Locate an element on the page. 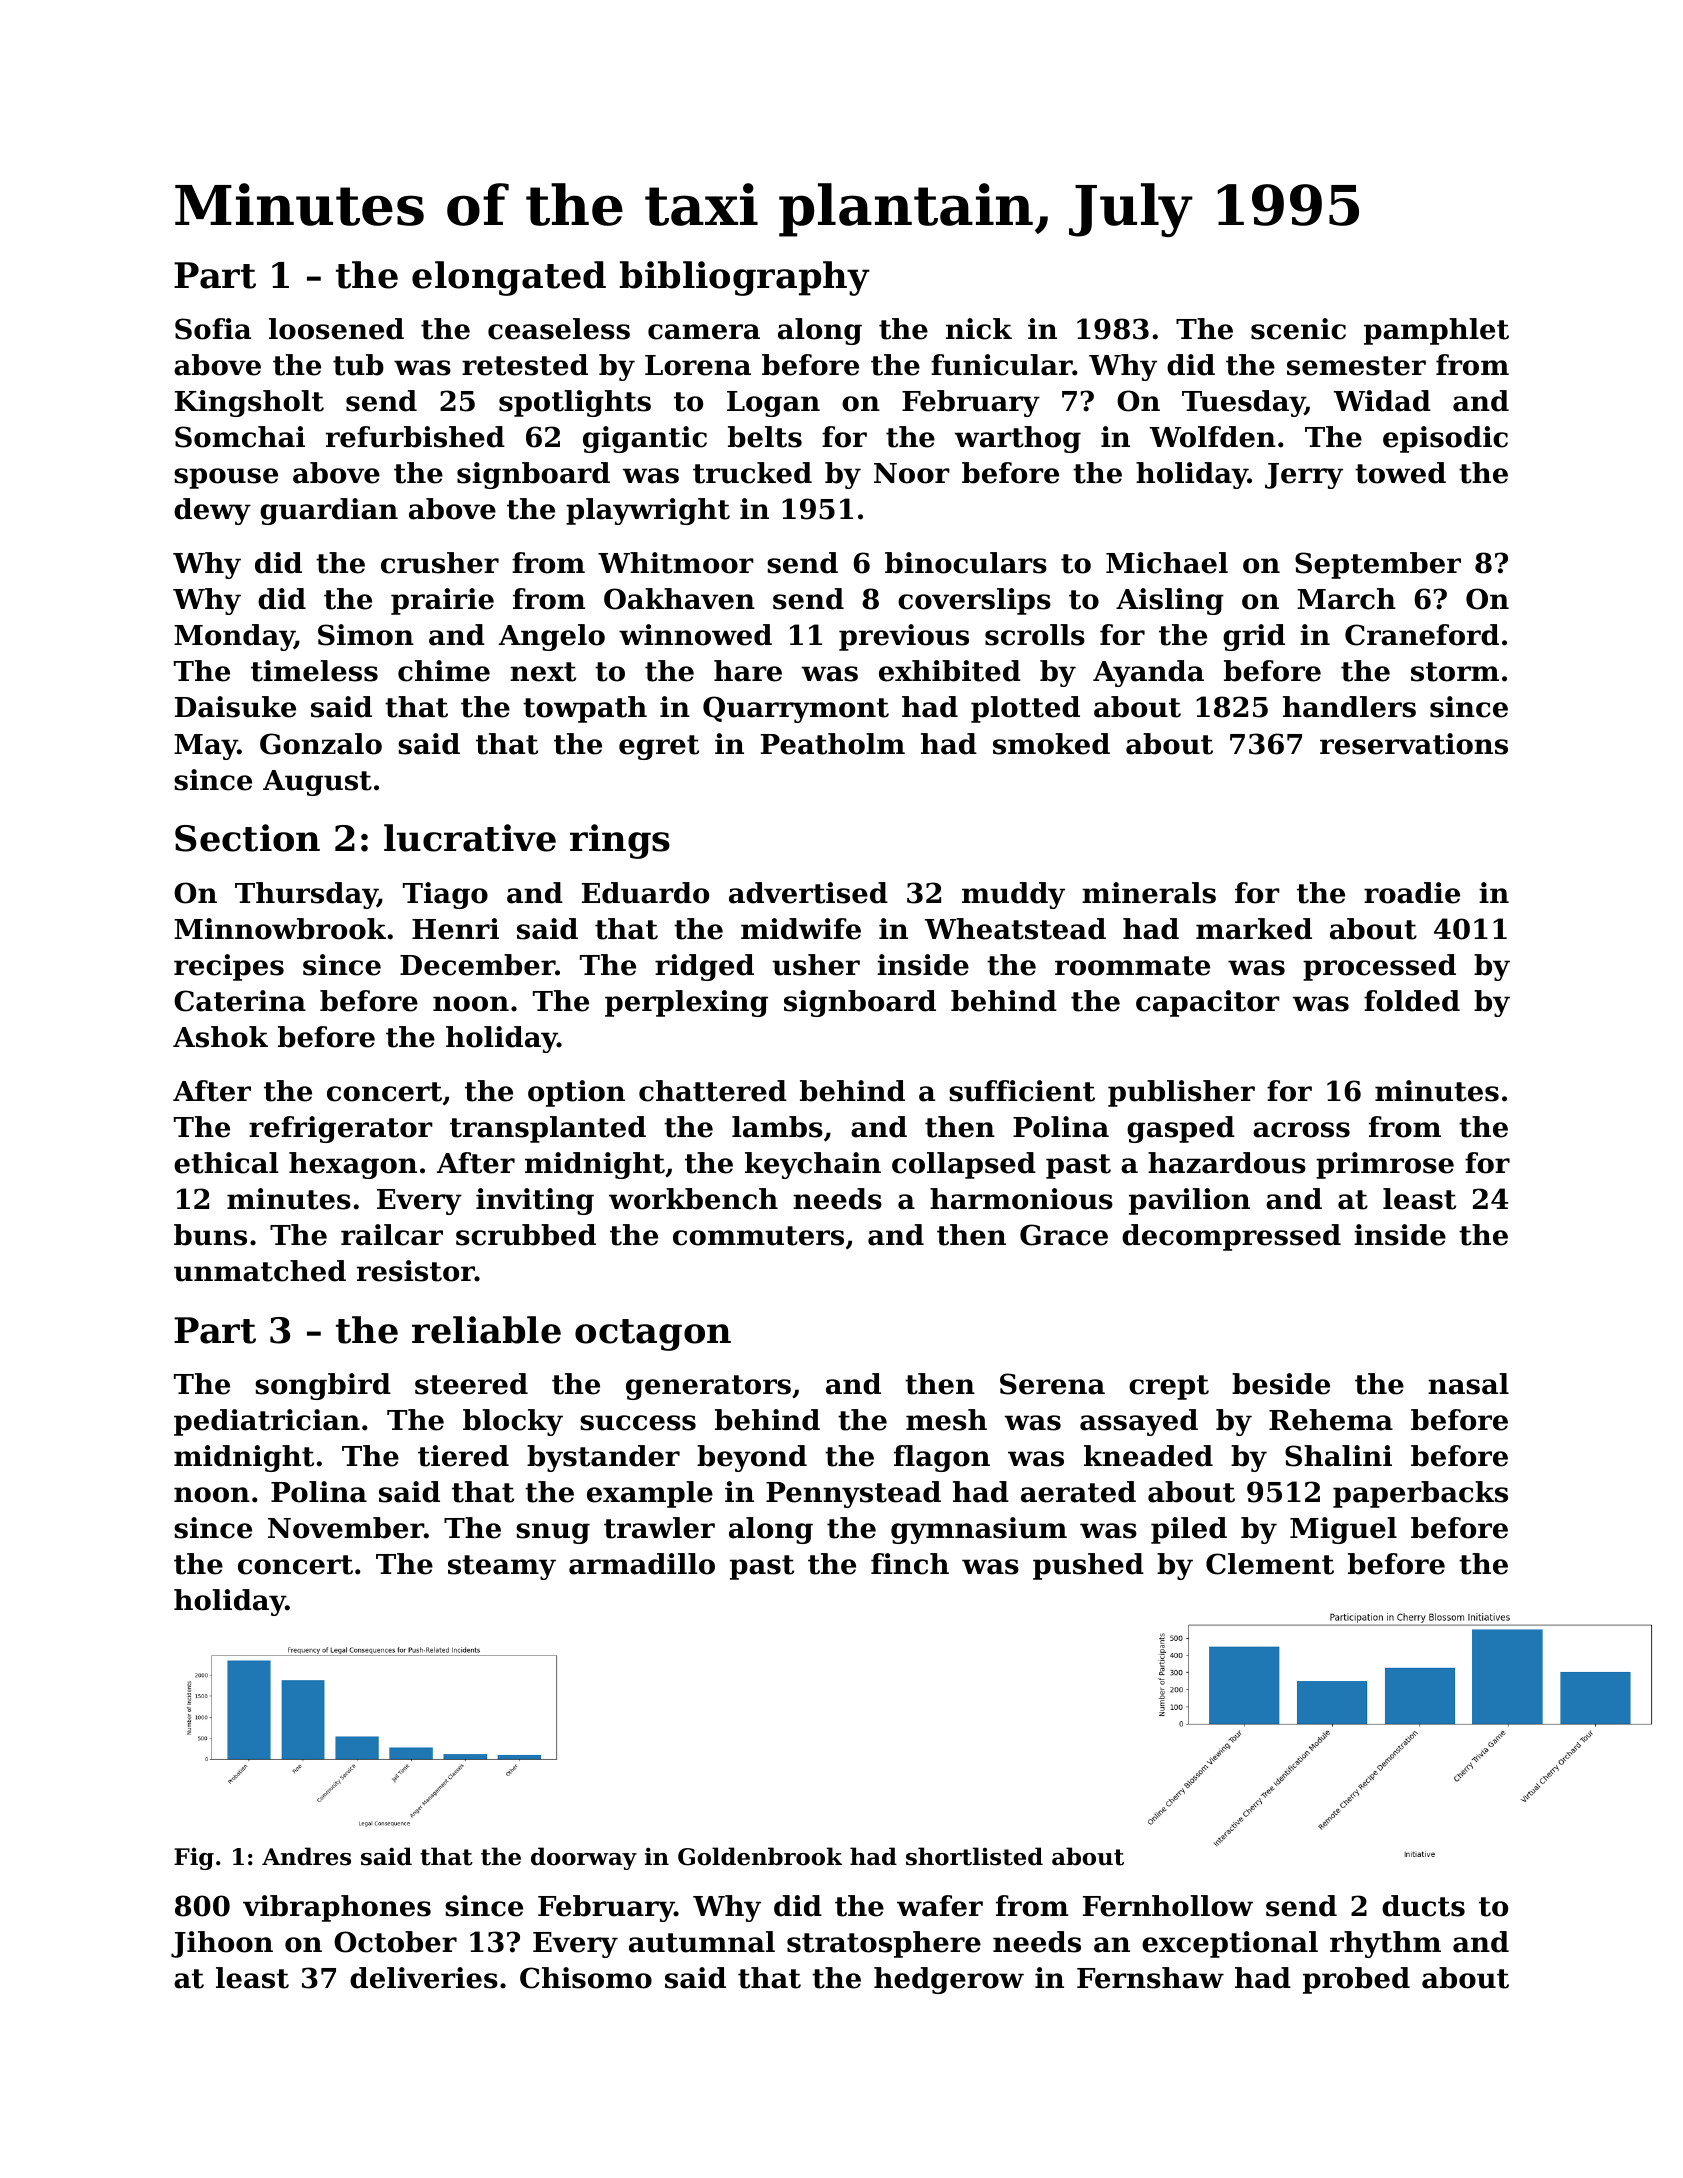 The height and width of the image is (2178, 1683). mesh is located at coordinates (946, 1420).
